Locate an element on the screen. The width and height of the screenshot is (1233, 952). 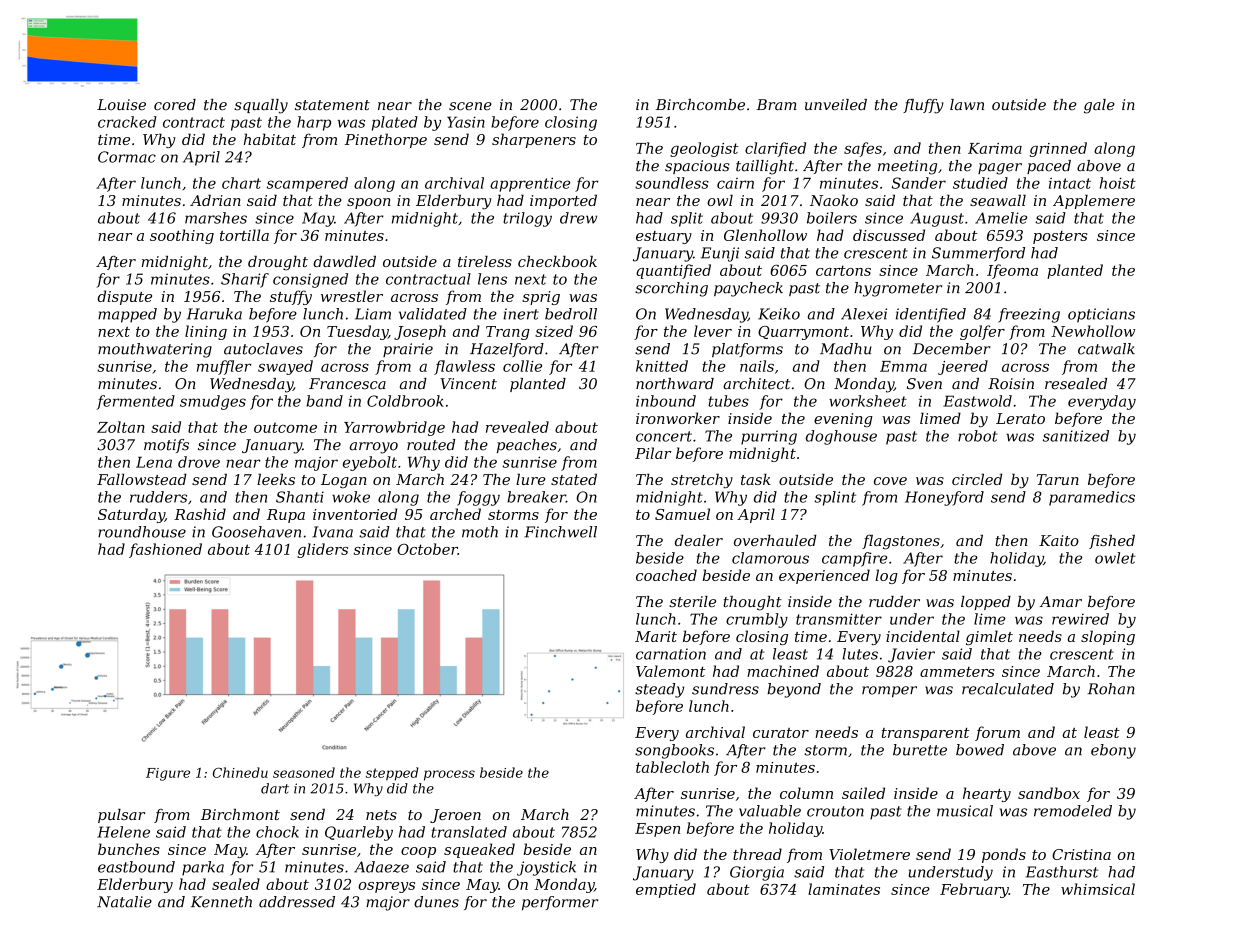
hoist is located at coordinates (1118, 183).
